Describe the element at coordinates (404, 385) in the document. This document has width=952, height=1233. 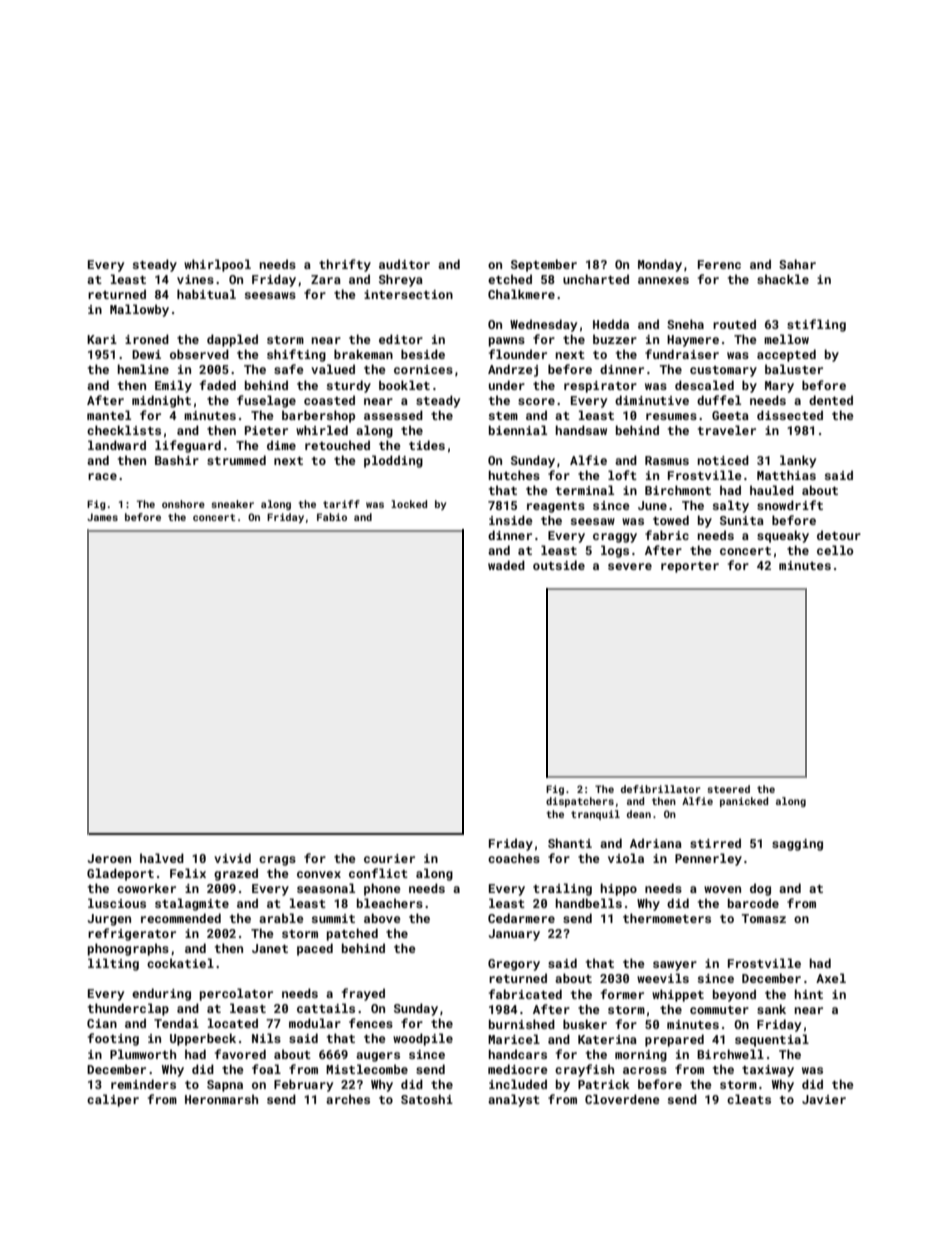
I see `booklet` at that location.
